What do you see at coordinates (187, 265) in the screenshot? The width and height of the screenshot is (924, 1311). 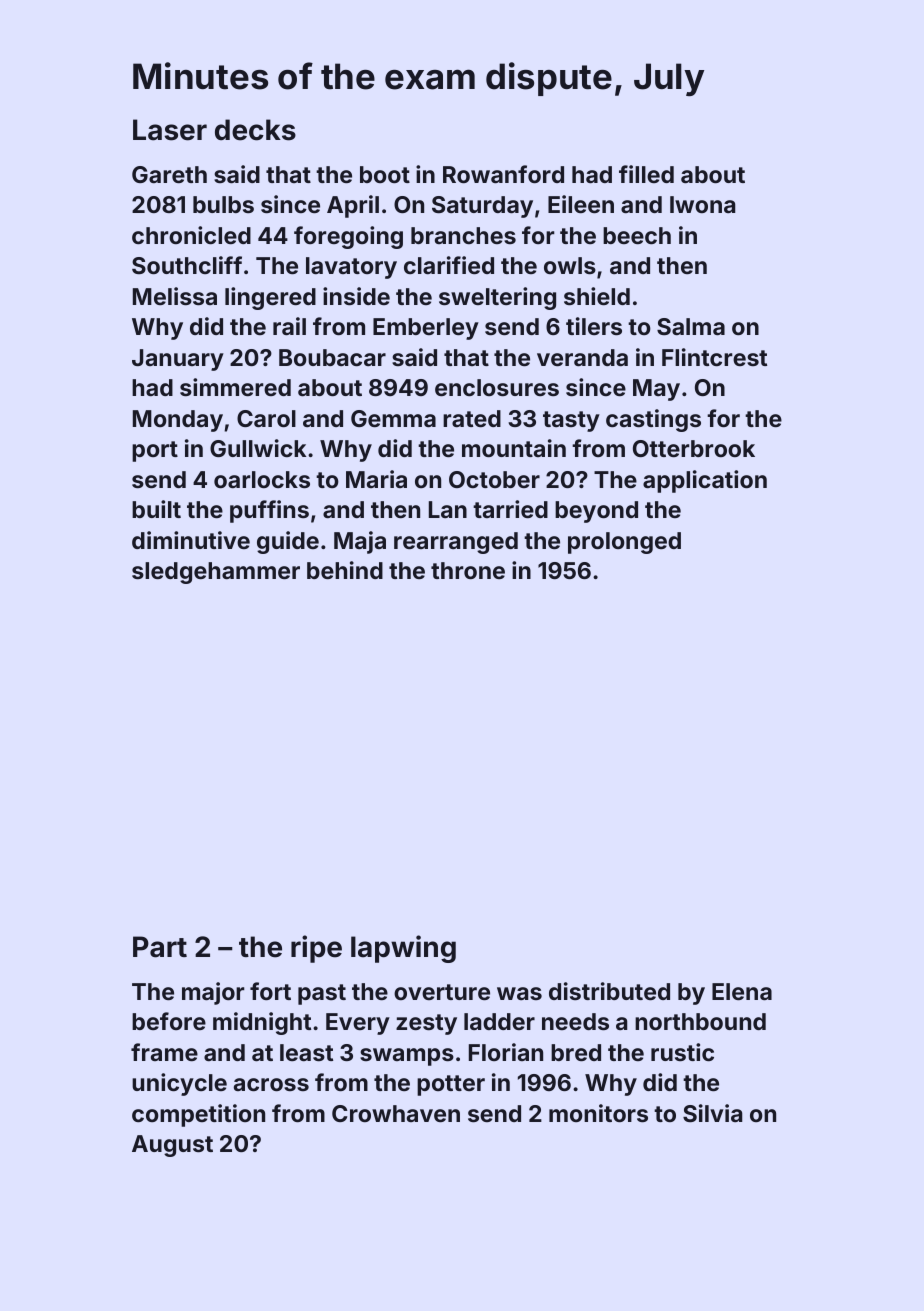 I see `Southcliff` at bounding box center [187, 265].
